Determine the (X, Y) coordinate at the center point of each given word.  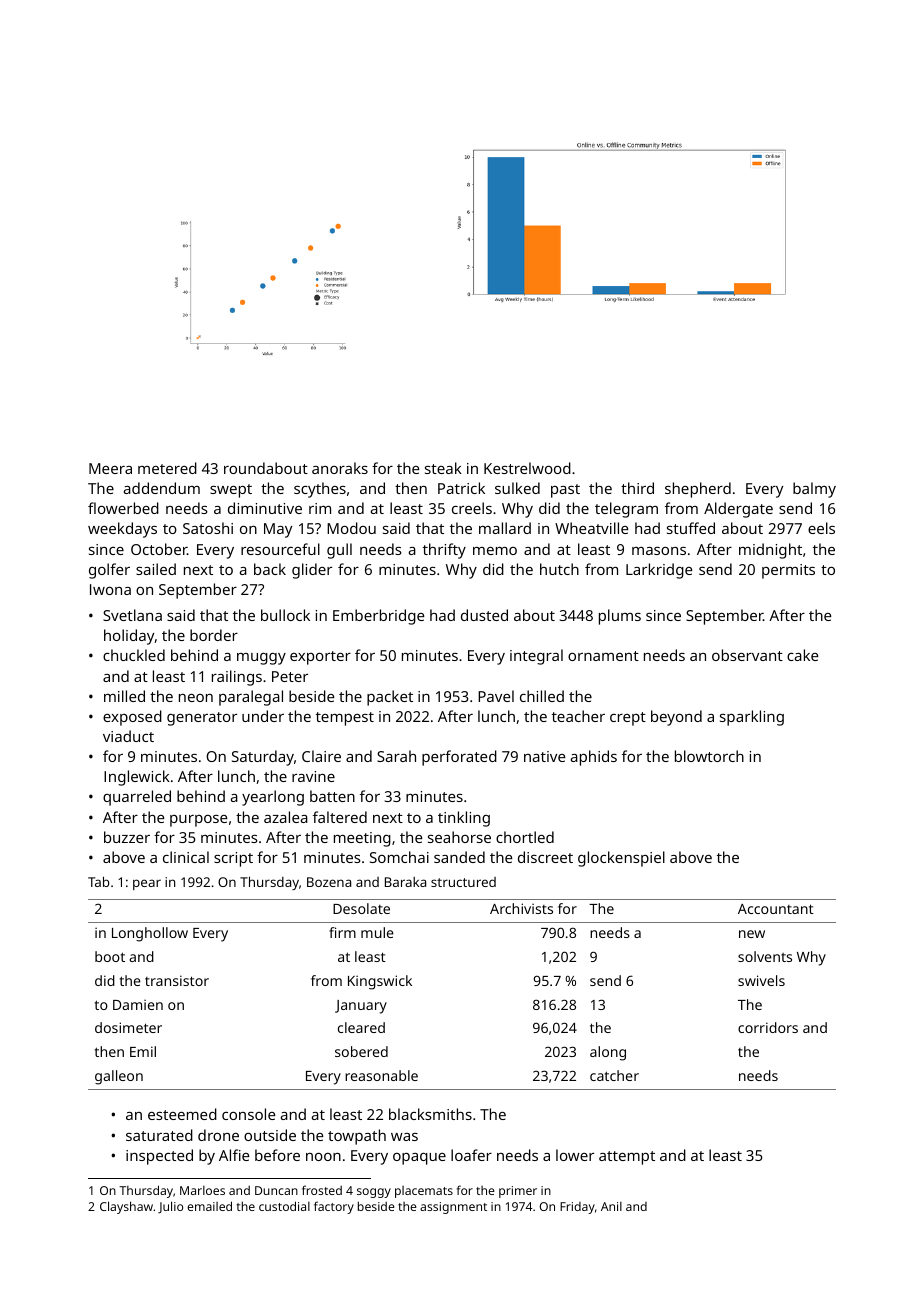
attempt (627, 1158)
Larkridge (659, 571)
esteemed (182, 1114)
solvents (765, 956)
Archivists (521, 908)
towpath (357, 1137)
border (214, 635)
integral (536, 657)
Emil (143, 1051)
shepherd (698, 490)
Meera (110, 468)
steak (443, 468)
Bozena (329, 882)
